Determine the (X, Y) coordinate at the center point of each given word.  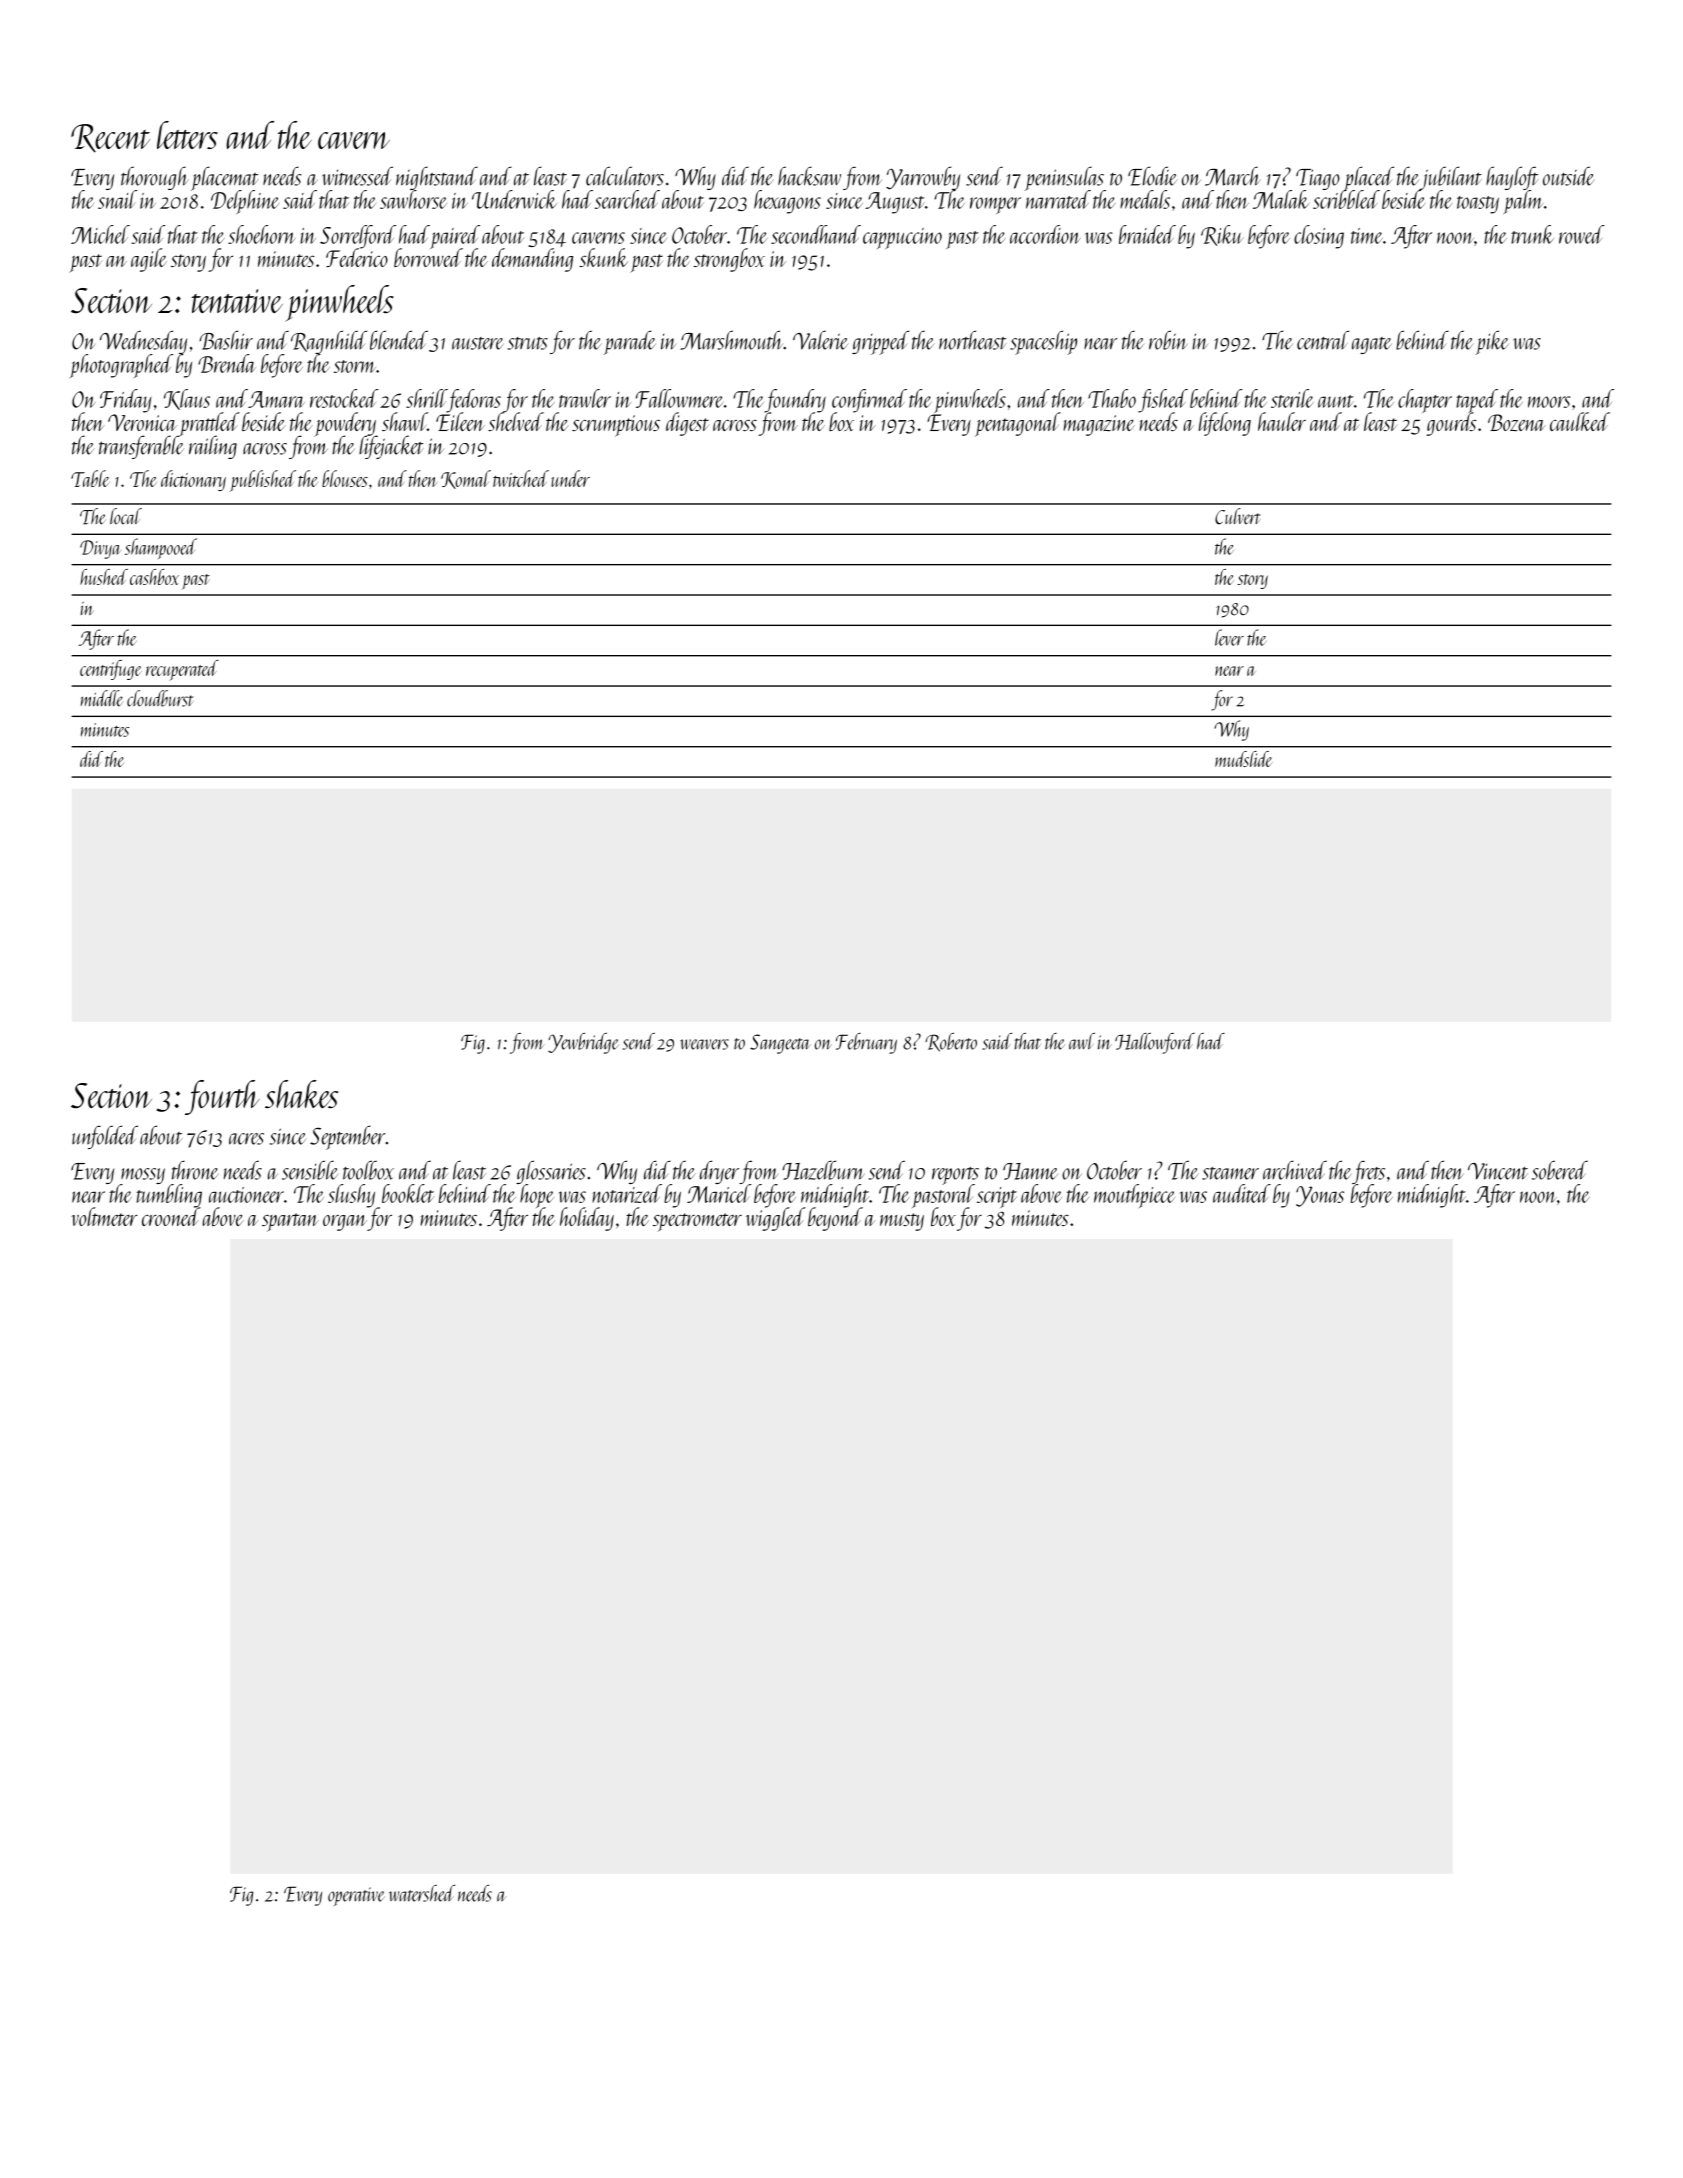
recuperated (182, 670)
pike (1492, 342)
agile (149, 260)
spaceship (1043, 342)
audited (1242, 1193)
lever (1229, 637)
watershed (422, 1893)
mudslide (1244, 759)
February (866, 1043)
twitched (521, 478)
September (347, 1138)
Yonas (1320, 1196)
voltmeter (104, 1216)
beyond (835, 1219)
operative (356, 1896)
